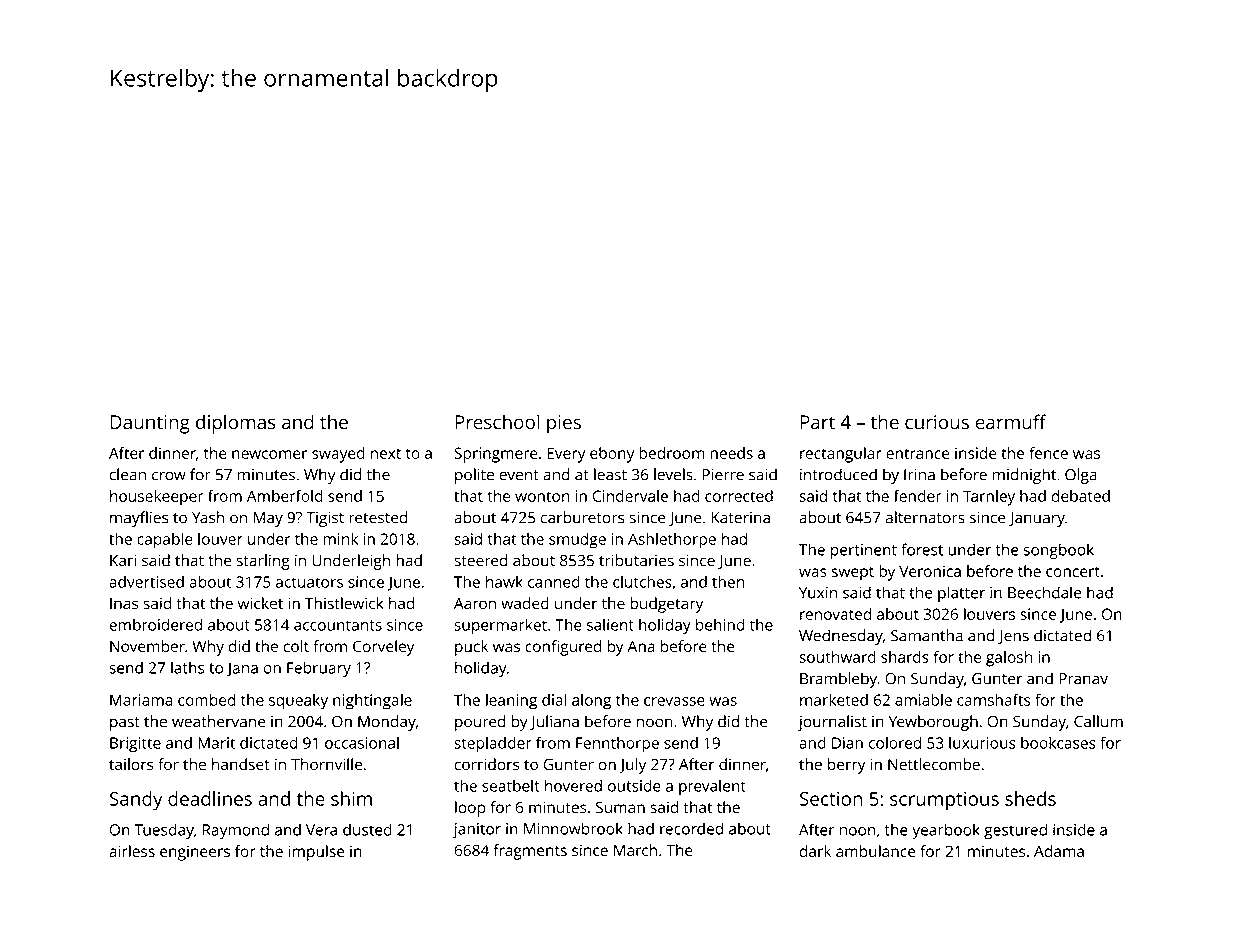 This page has width=1233, height=952. What do you see at coordinates (918, 496) in the page?
I see `fender` at bounding box center [918, 496].
